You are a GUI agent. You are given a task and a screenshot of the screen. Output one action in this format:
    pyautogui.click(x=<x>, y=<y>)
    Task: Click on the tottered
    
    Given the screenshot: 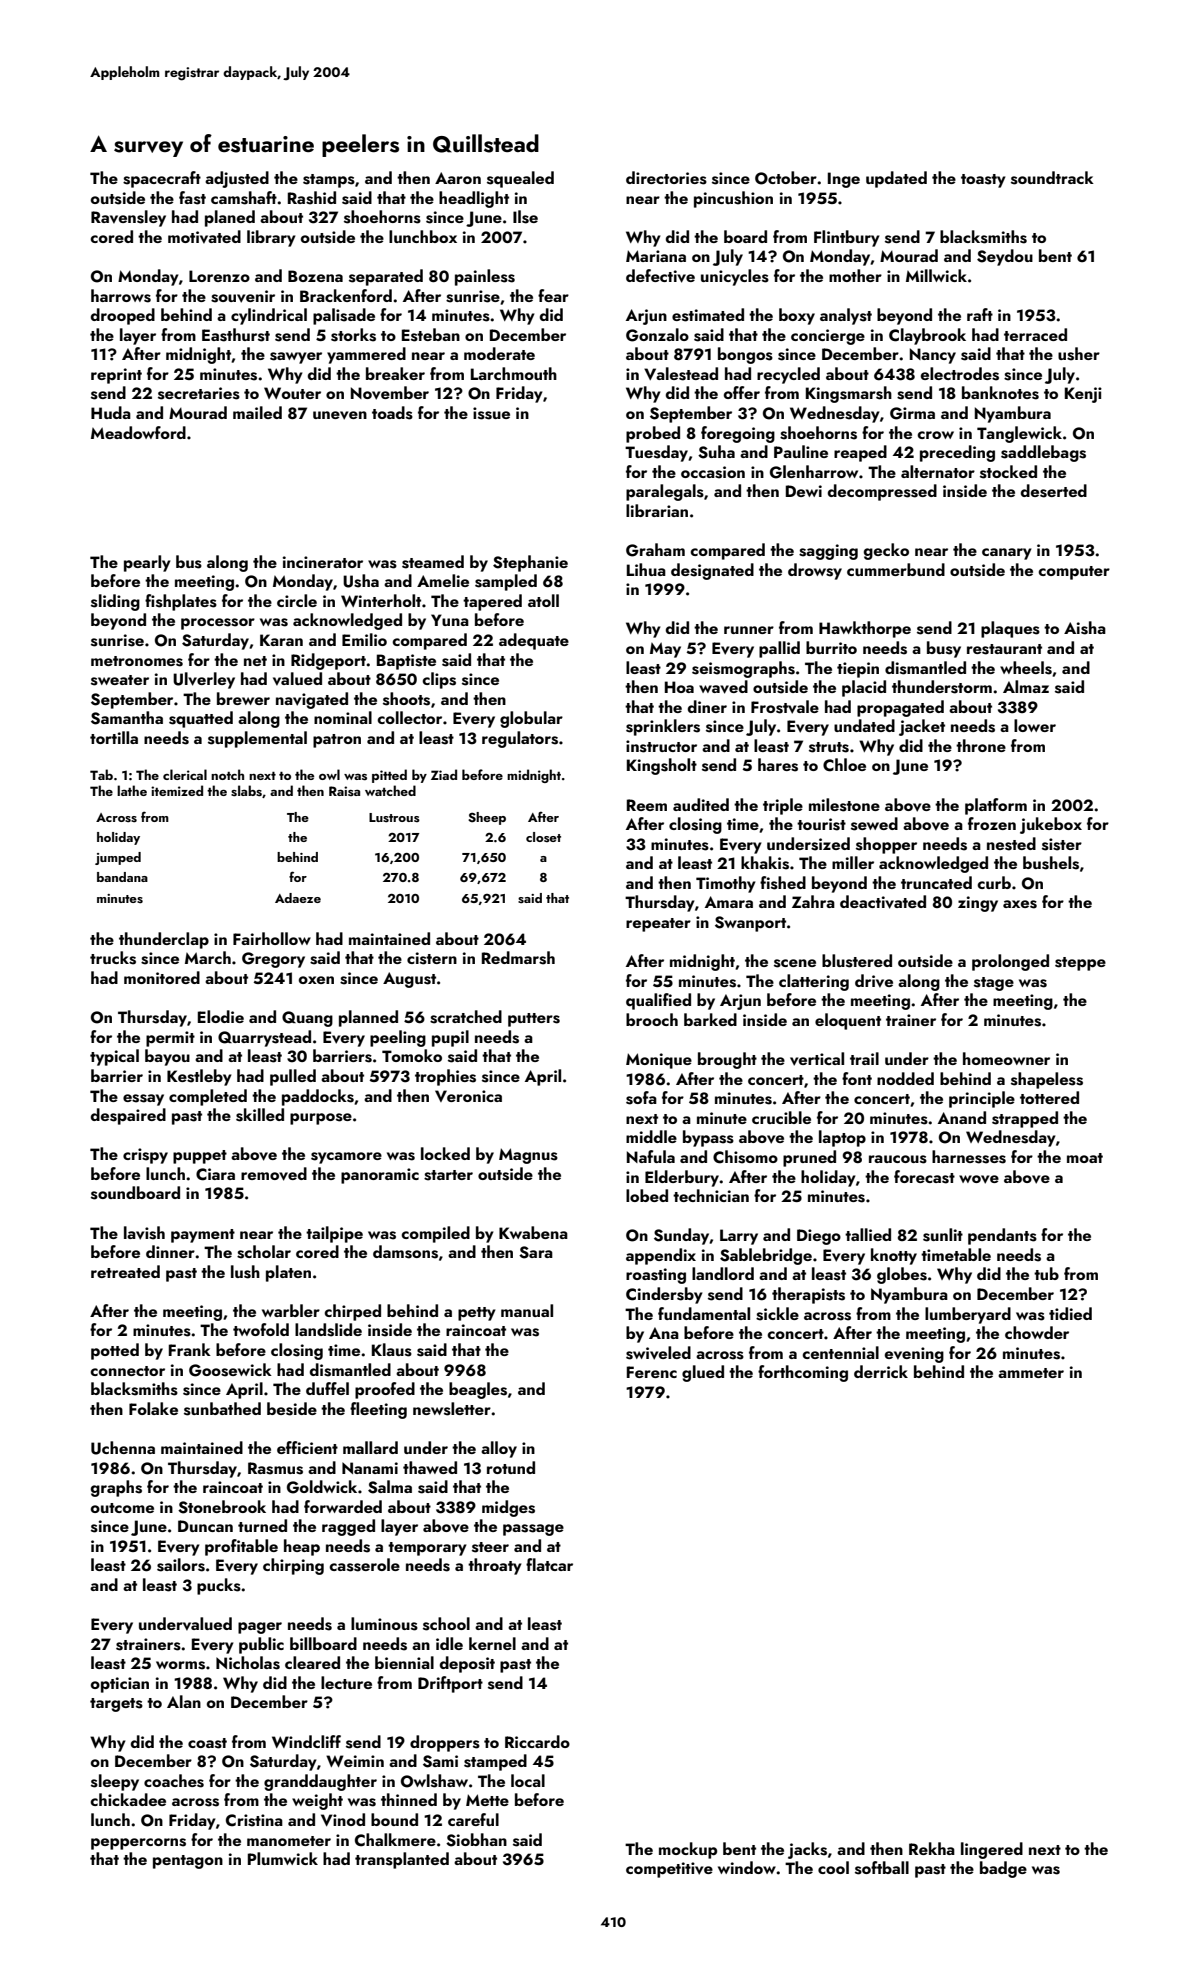 What is the action you would take?
    pyautogui.click(x=1049, y=1097)
